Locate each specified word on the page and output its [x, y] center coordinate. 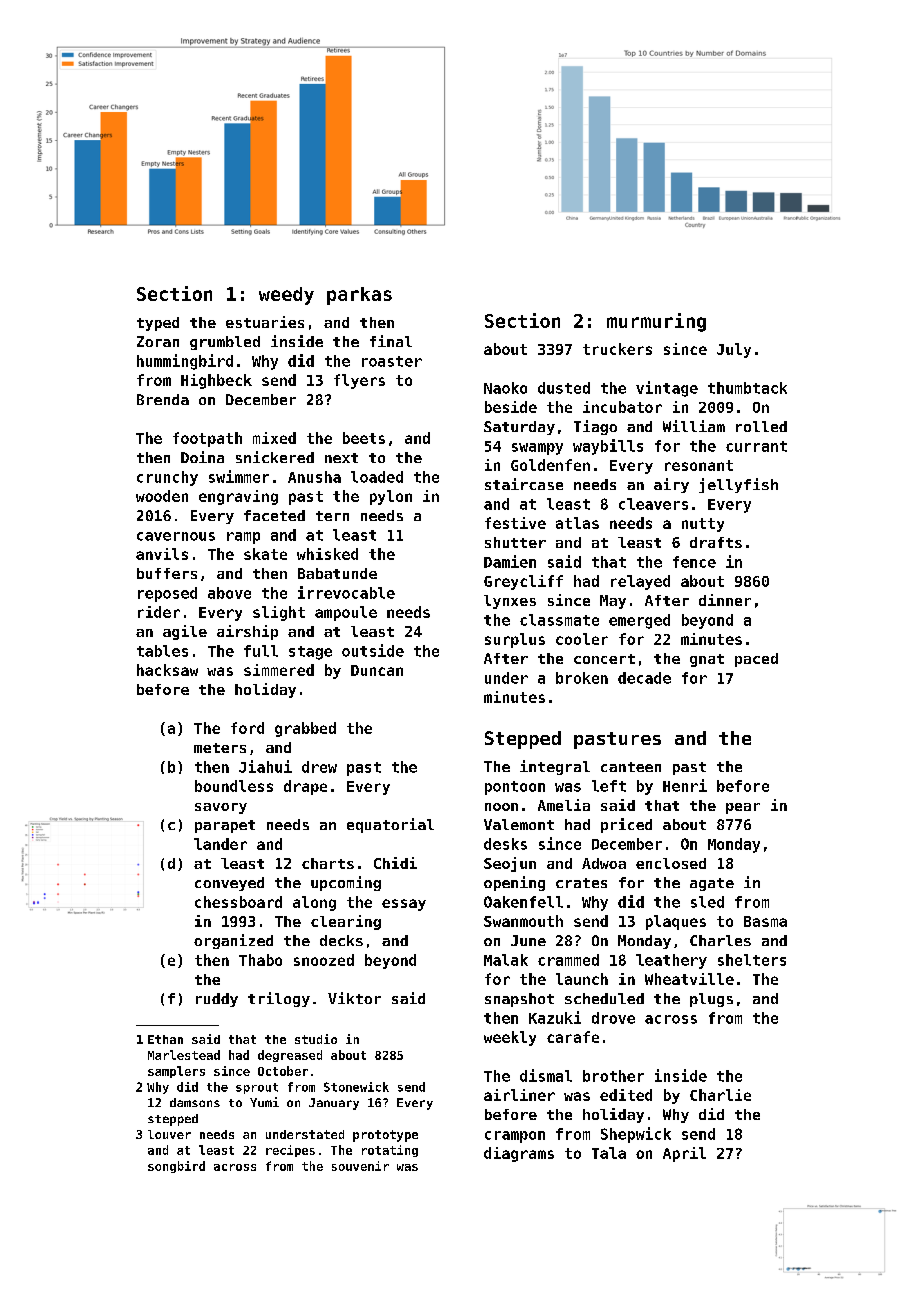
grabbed [305, 729]
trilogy [279, 999]
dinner [725, 600]
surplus [515, 640]
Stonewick [356, 1087]
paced [756, 660]
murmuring [656, 322]
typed [158, 324]
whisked [327, 554]
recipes [290, 1151]
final [391, 341]
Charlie [720, 1095]
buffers [167, 573]
